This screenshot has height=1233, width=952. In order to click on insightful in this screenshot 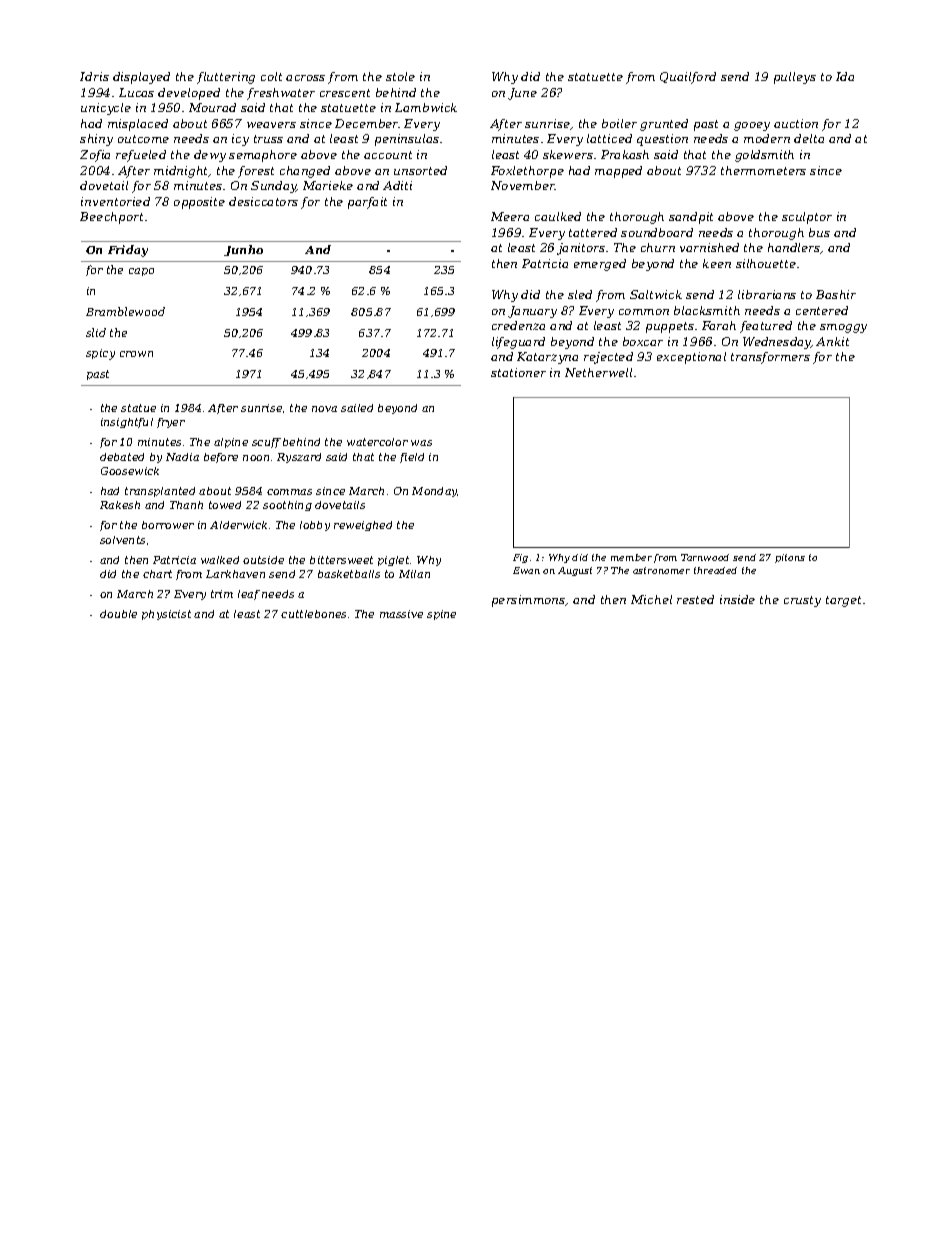, I will do `click(127, 423)`.
